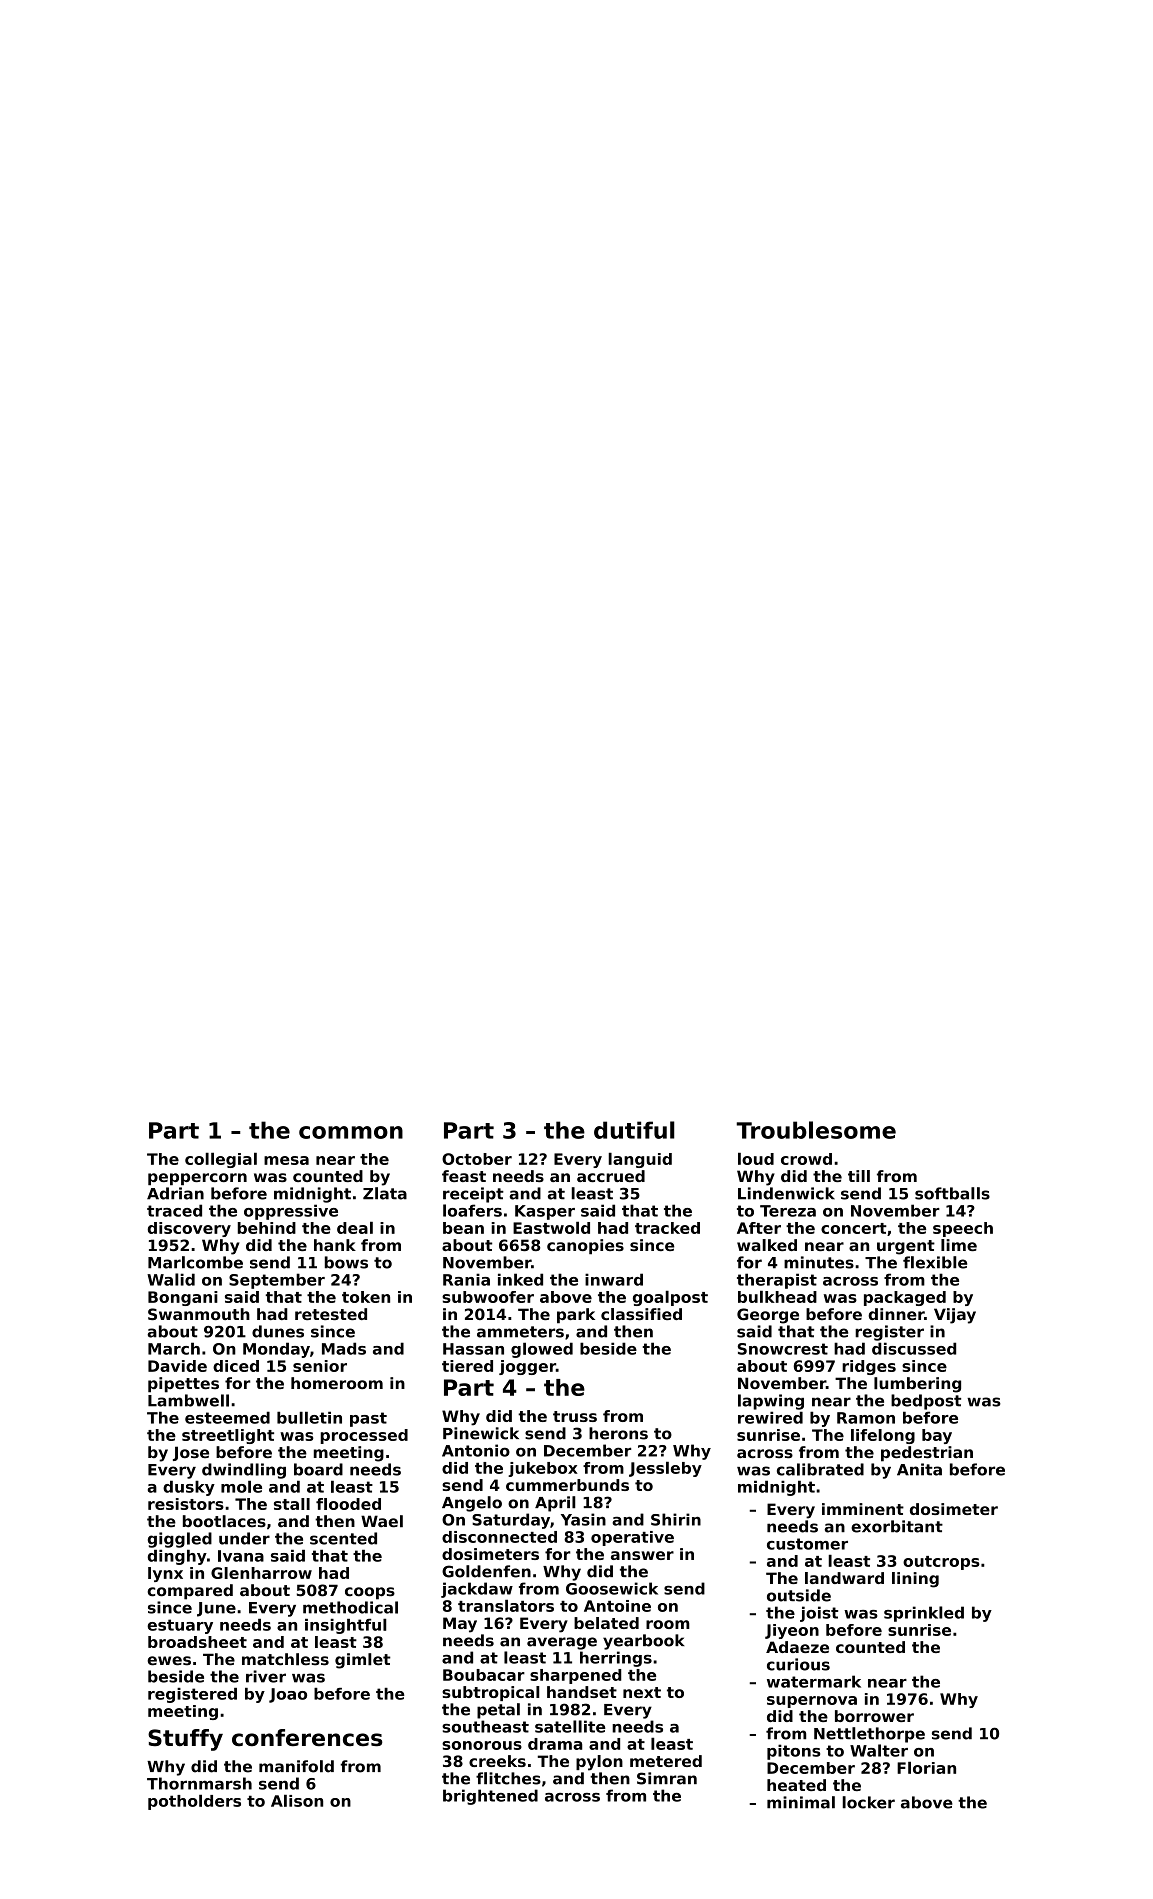 This screenshot has width=1153, height=1899. I want to click on southeast, so click(485, 1726).
